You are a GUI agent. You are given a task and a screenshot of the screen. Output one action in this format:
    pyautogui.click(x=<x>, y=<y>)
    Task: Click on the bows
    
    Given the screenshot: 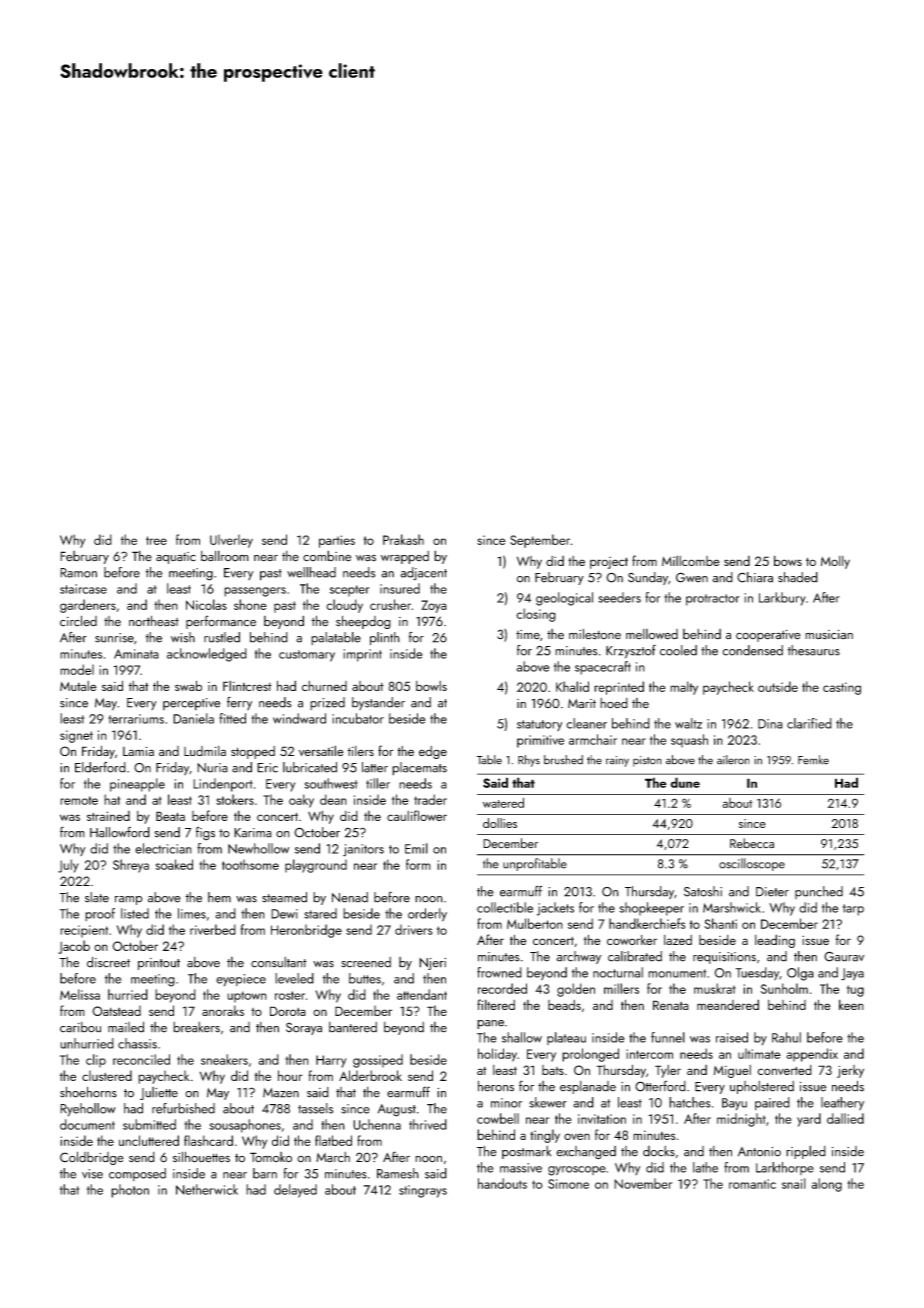 What is the action you would take?
    pyautogui.click(x=788, y=560)
